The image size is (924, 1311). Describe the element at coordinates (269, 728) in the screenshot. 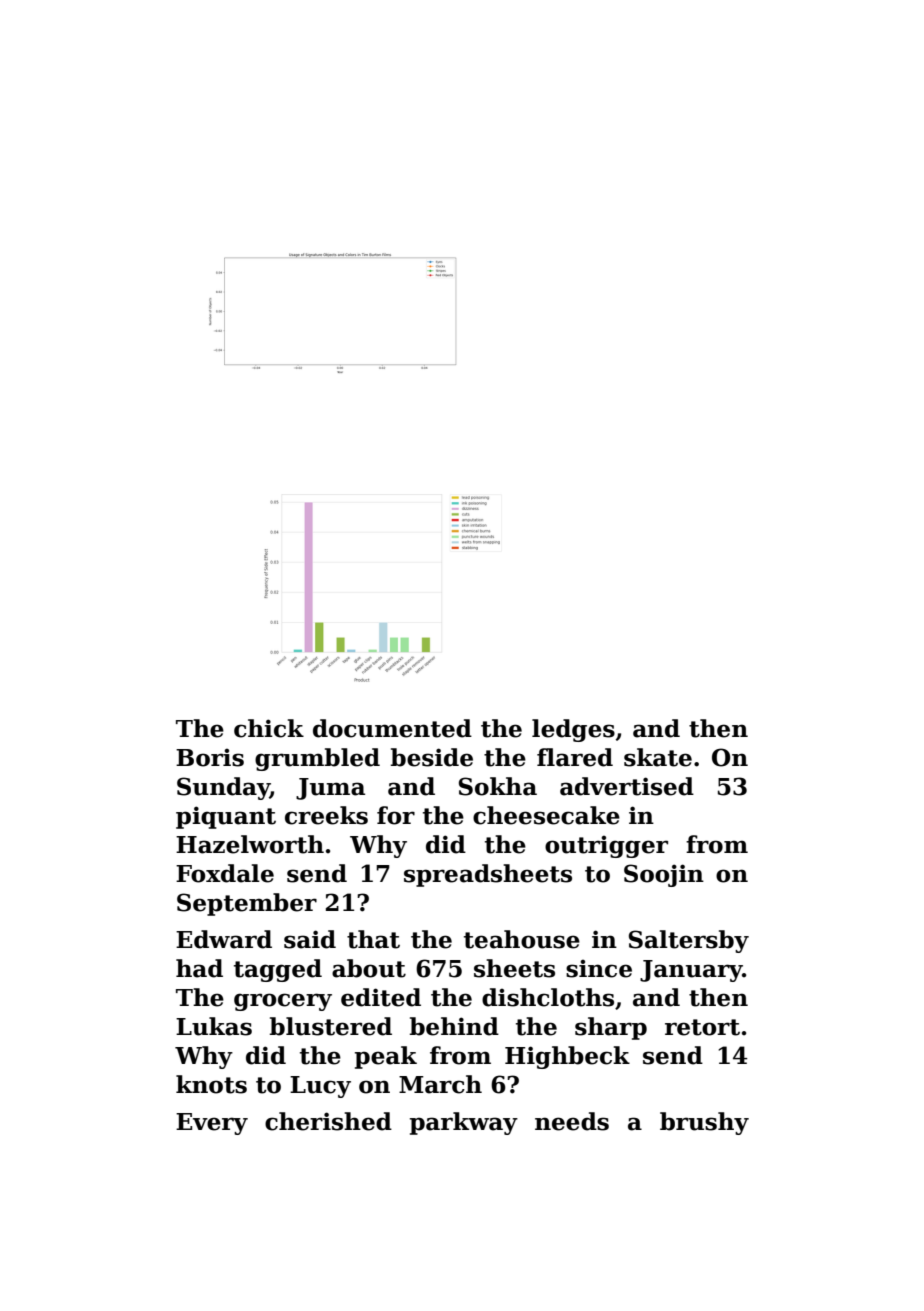

I see `chick` at that location.
